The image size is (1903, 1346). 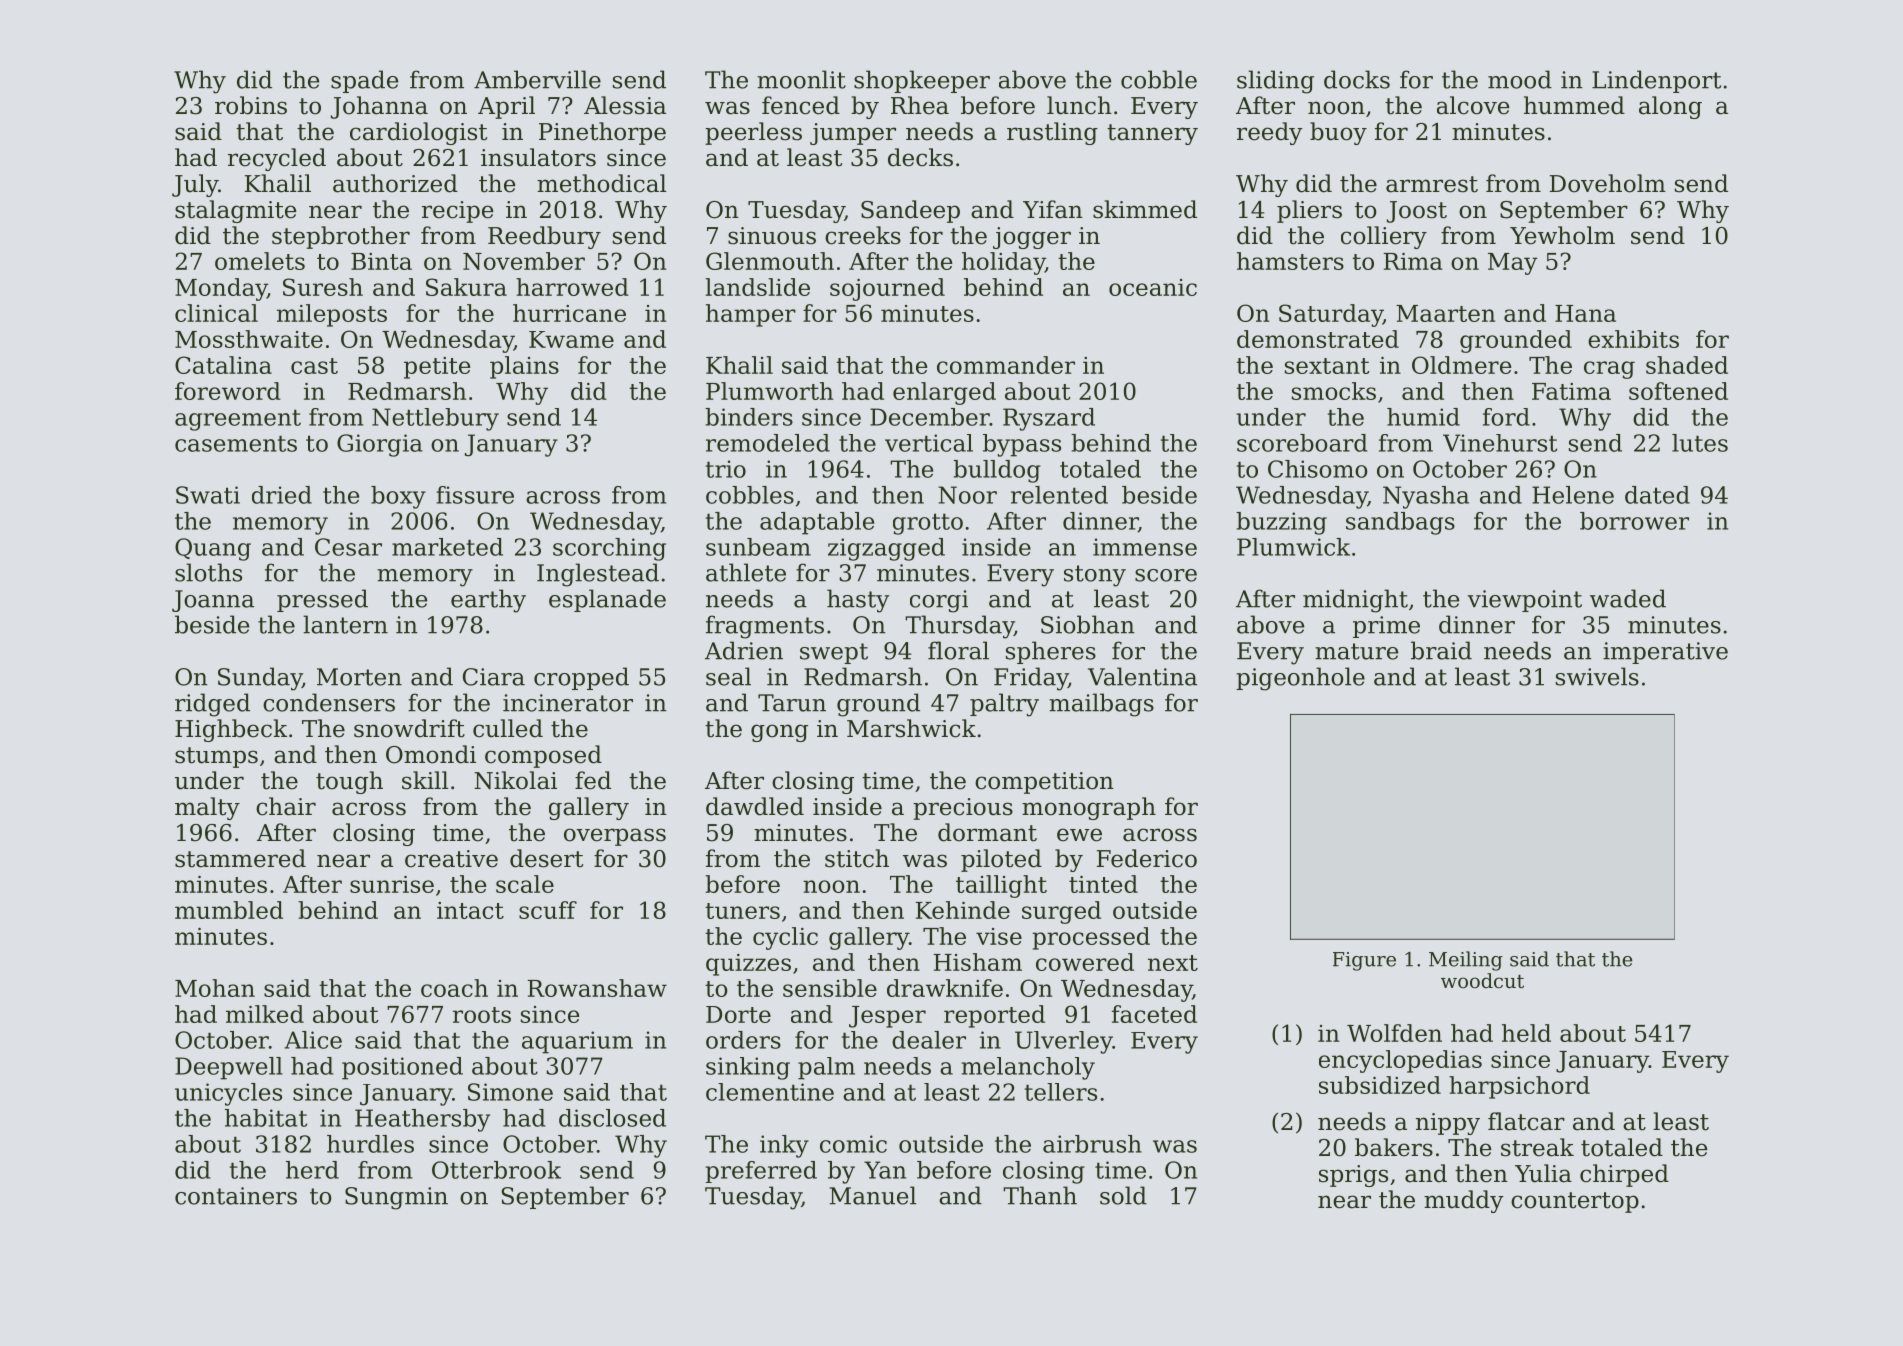 What do you see at coordinates (1275, 82) in the screenshot?
I see `sliding` at bounding box center [1275, 82].
